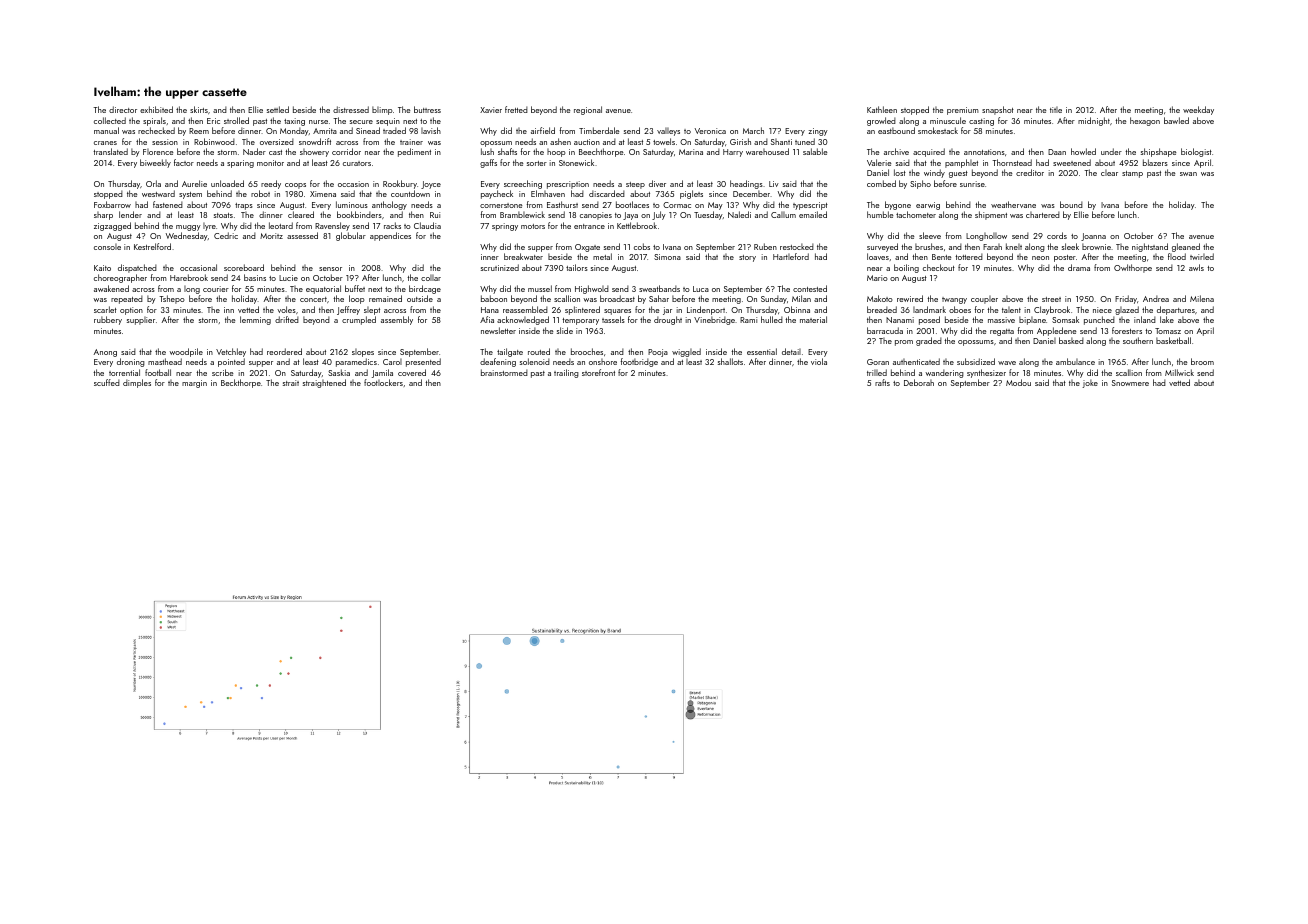 The image size is (1308, 924). Describe the element at coordinates (733, 153) in the document. I see `Harry` at that location.
